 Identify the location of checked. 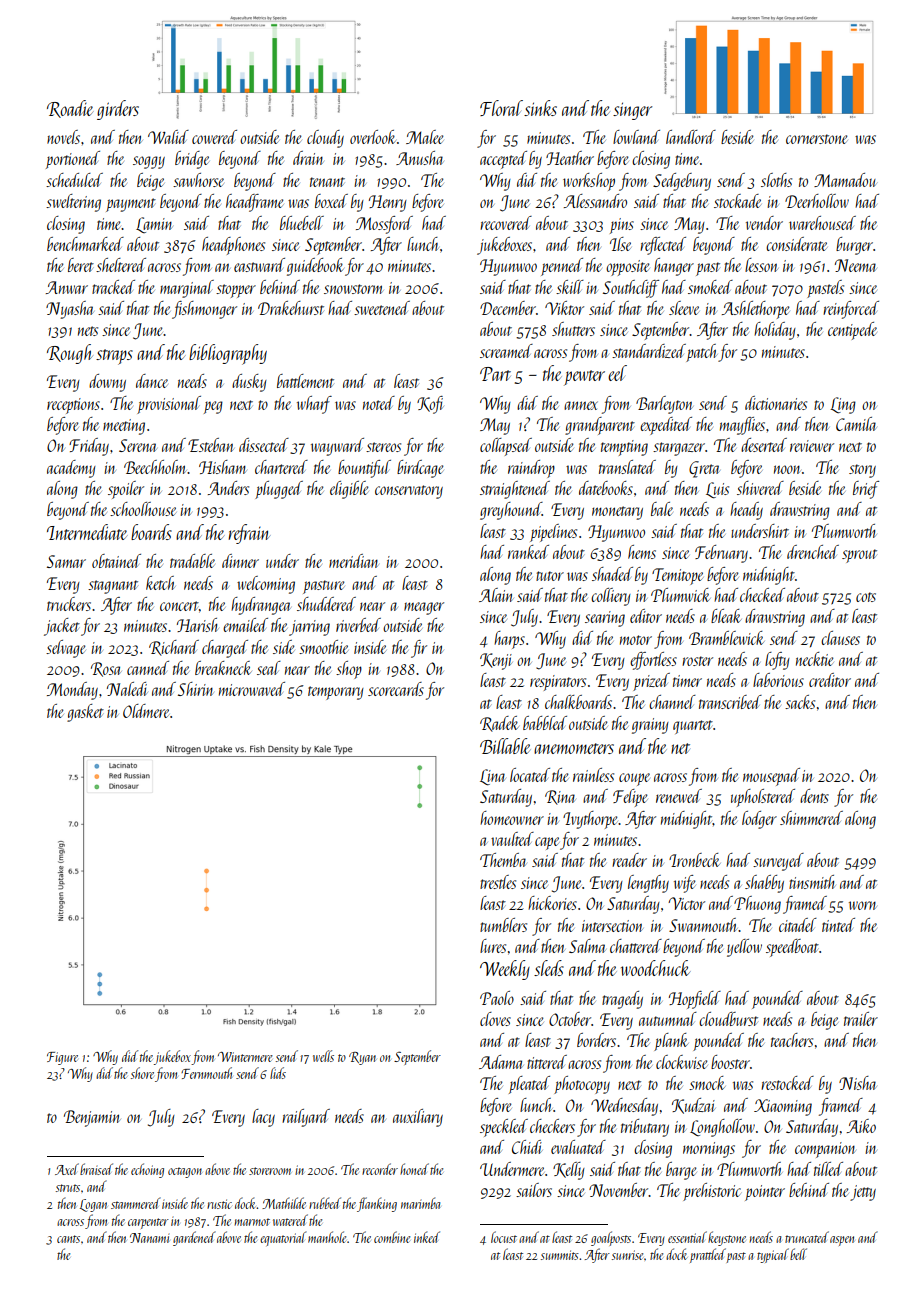
(762, 595).
